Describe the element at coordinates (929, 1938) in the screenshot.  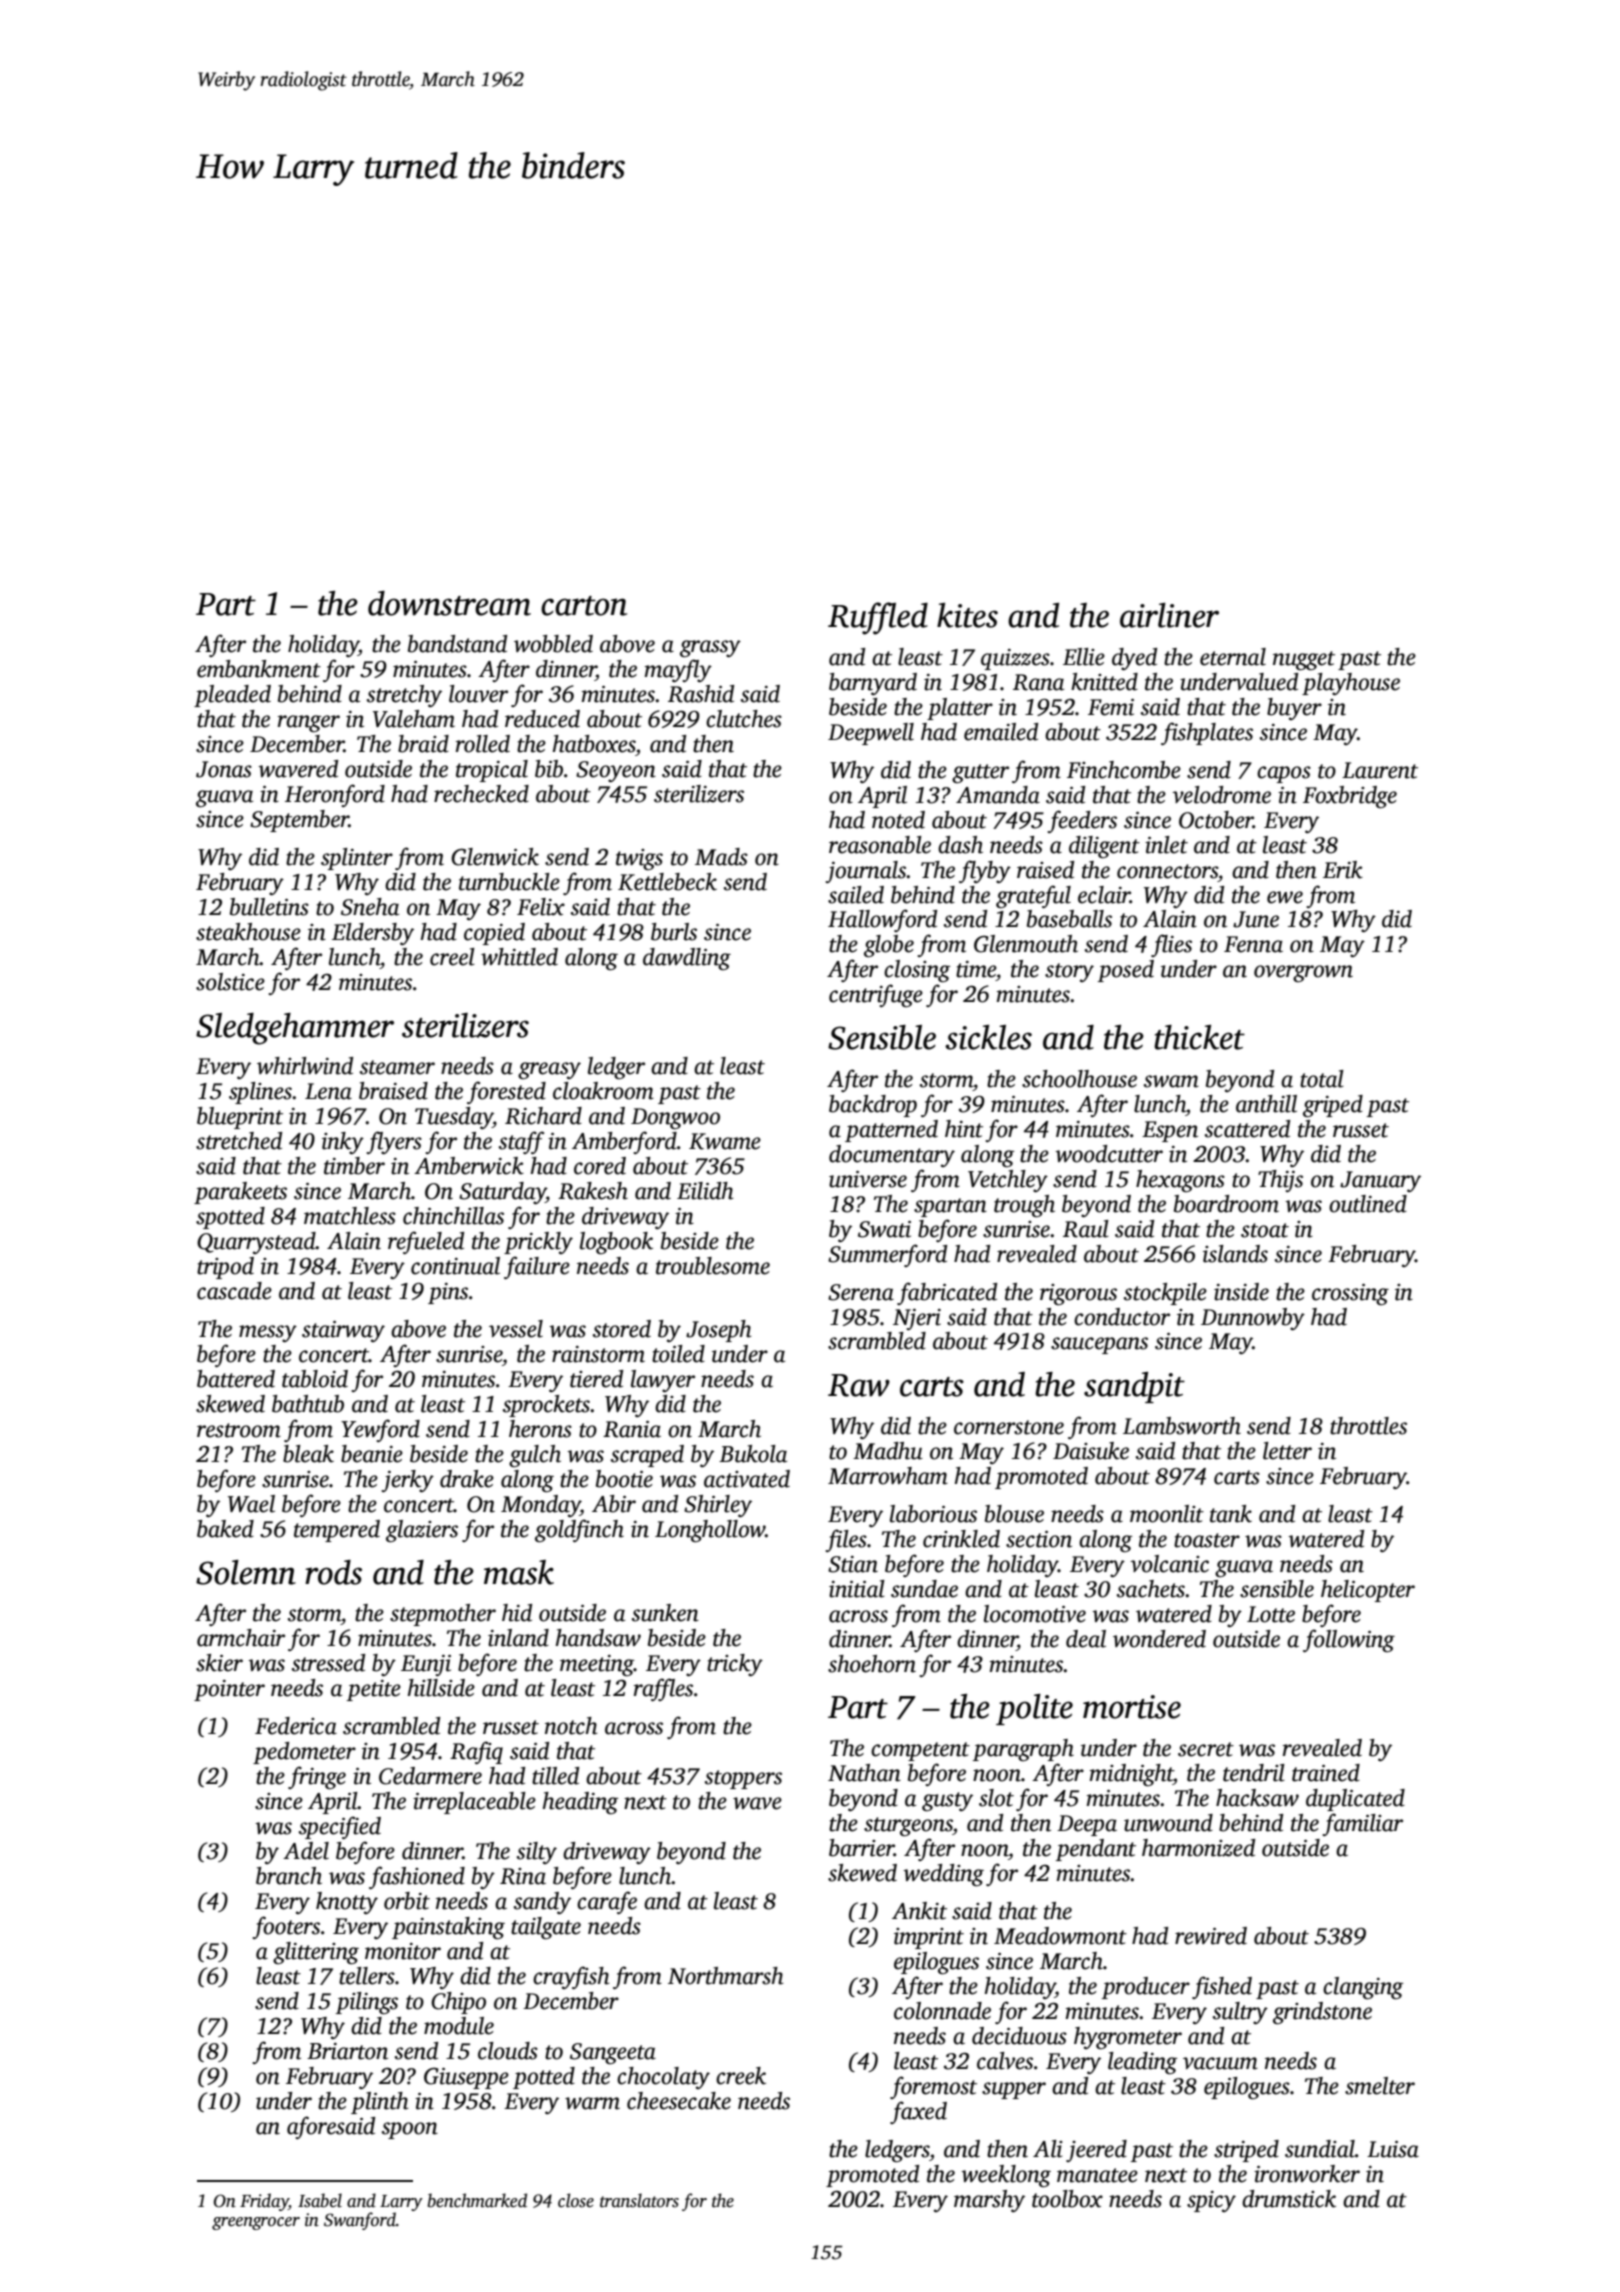
I see `imprint` at that location.
